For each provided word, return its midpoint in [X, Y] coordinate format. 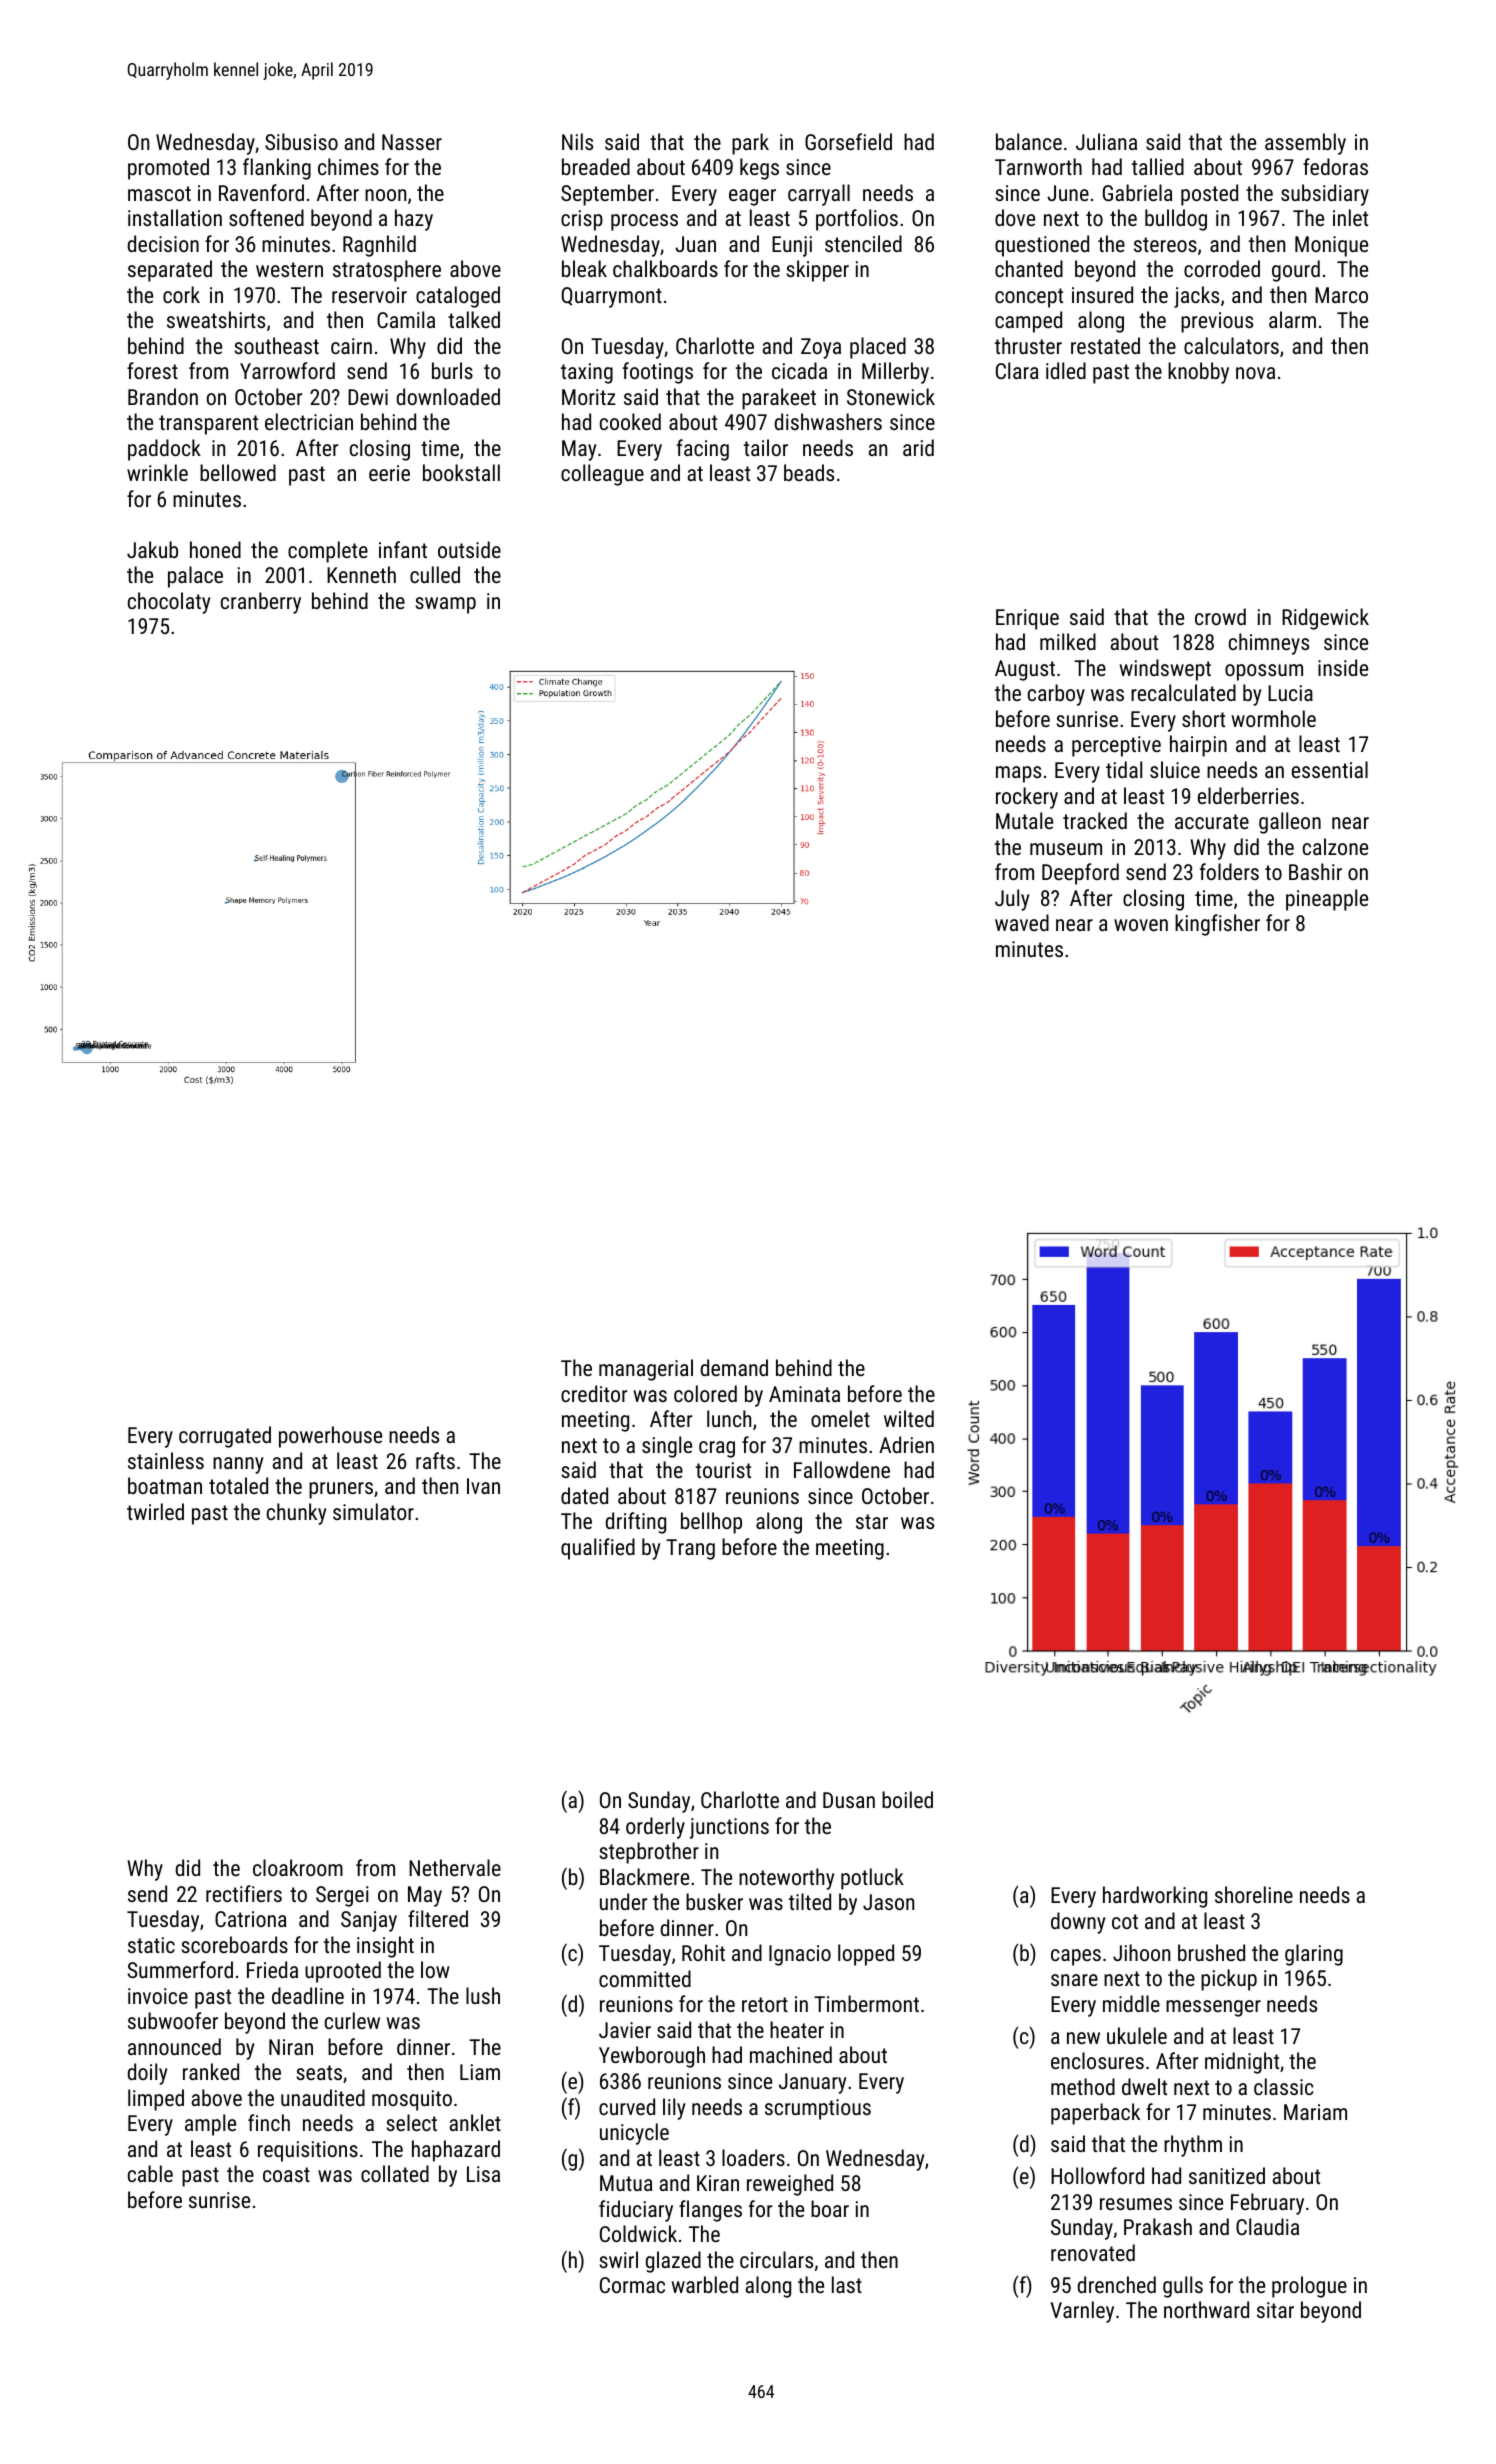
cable [150, 2173]
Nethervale [455, 1867]
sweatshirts [216, 319]
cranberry [261, 603]
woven [1141, 925]
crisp [582, 220]
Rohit [703, 1952]
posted [1209, 195]
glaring [1314, 1955]
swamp [445, 605]
